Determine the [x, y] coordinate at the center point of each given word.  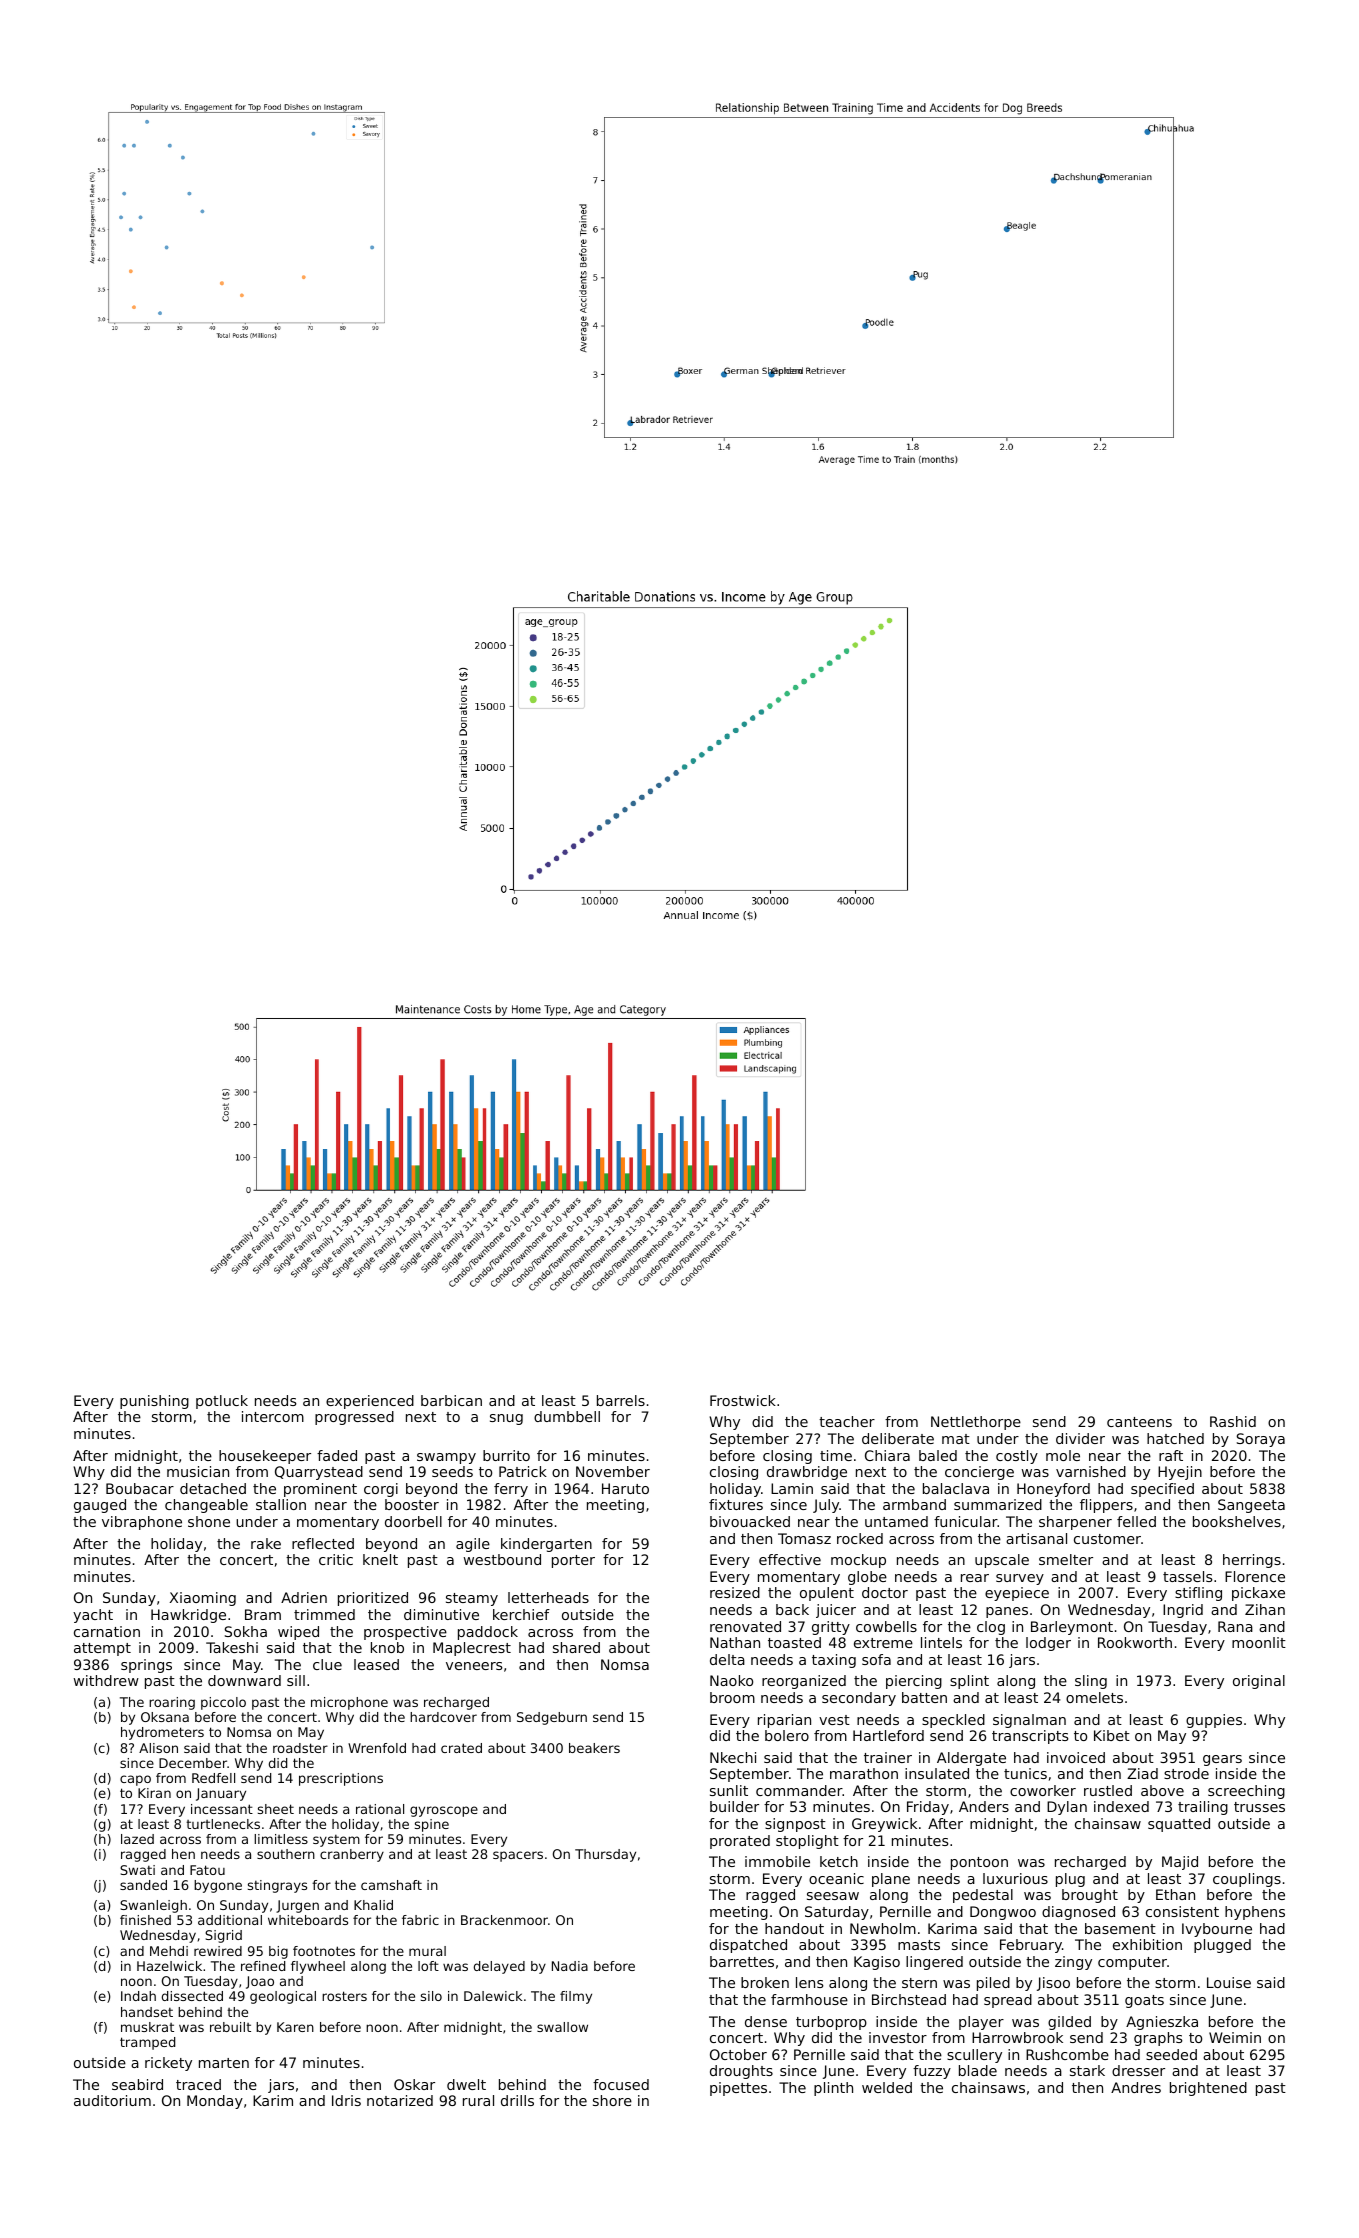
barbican [451, 1400]
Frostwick [743, 1400]
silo [431, 1996]
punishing [154, 1402]
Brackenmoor [504, 1920]
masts [919, 1945]
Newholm [883, 1928]
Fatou [207, 1870]
